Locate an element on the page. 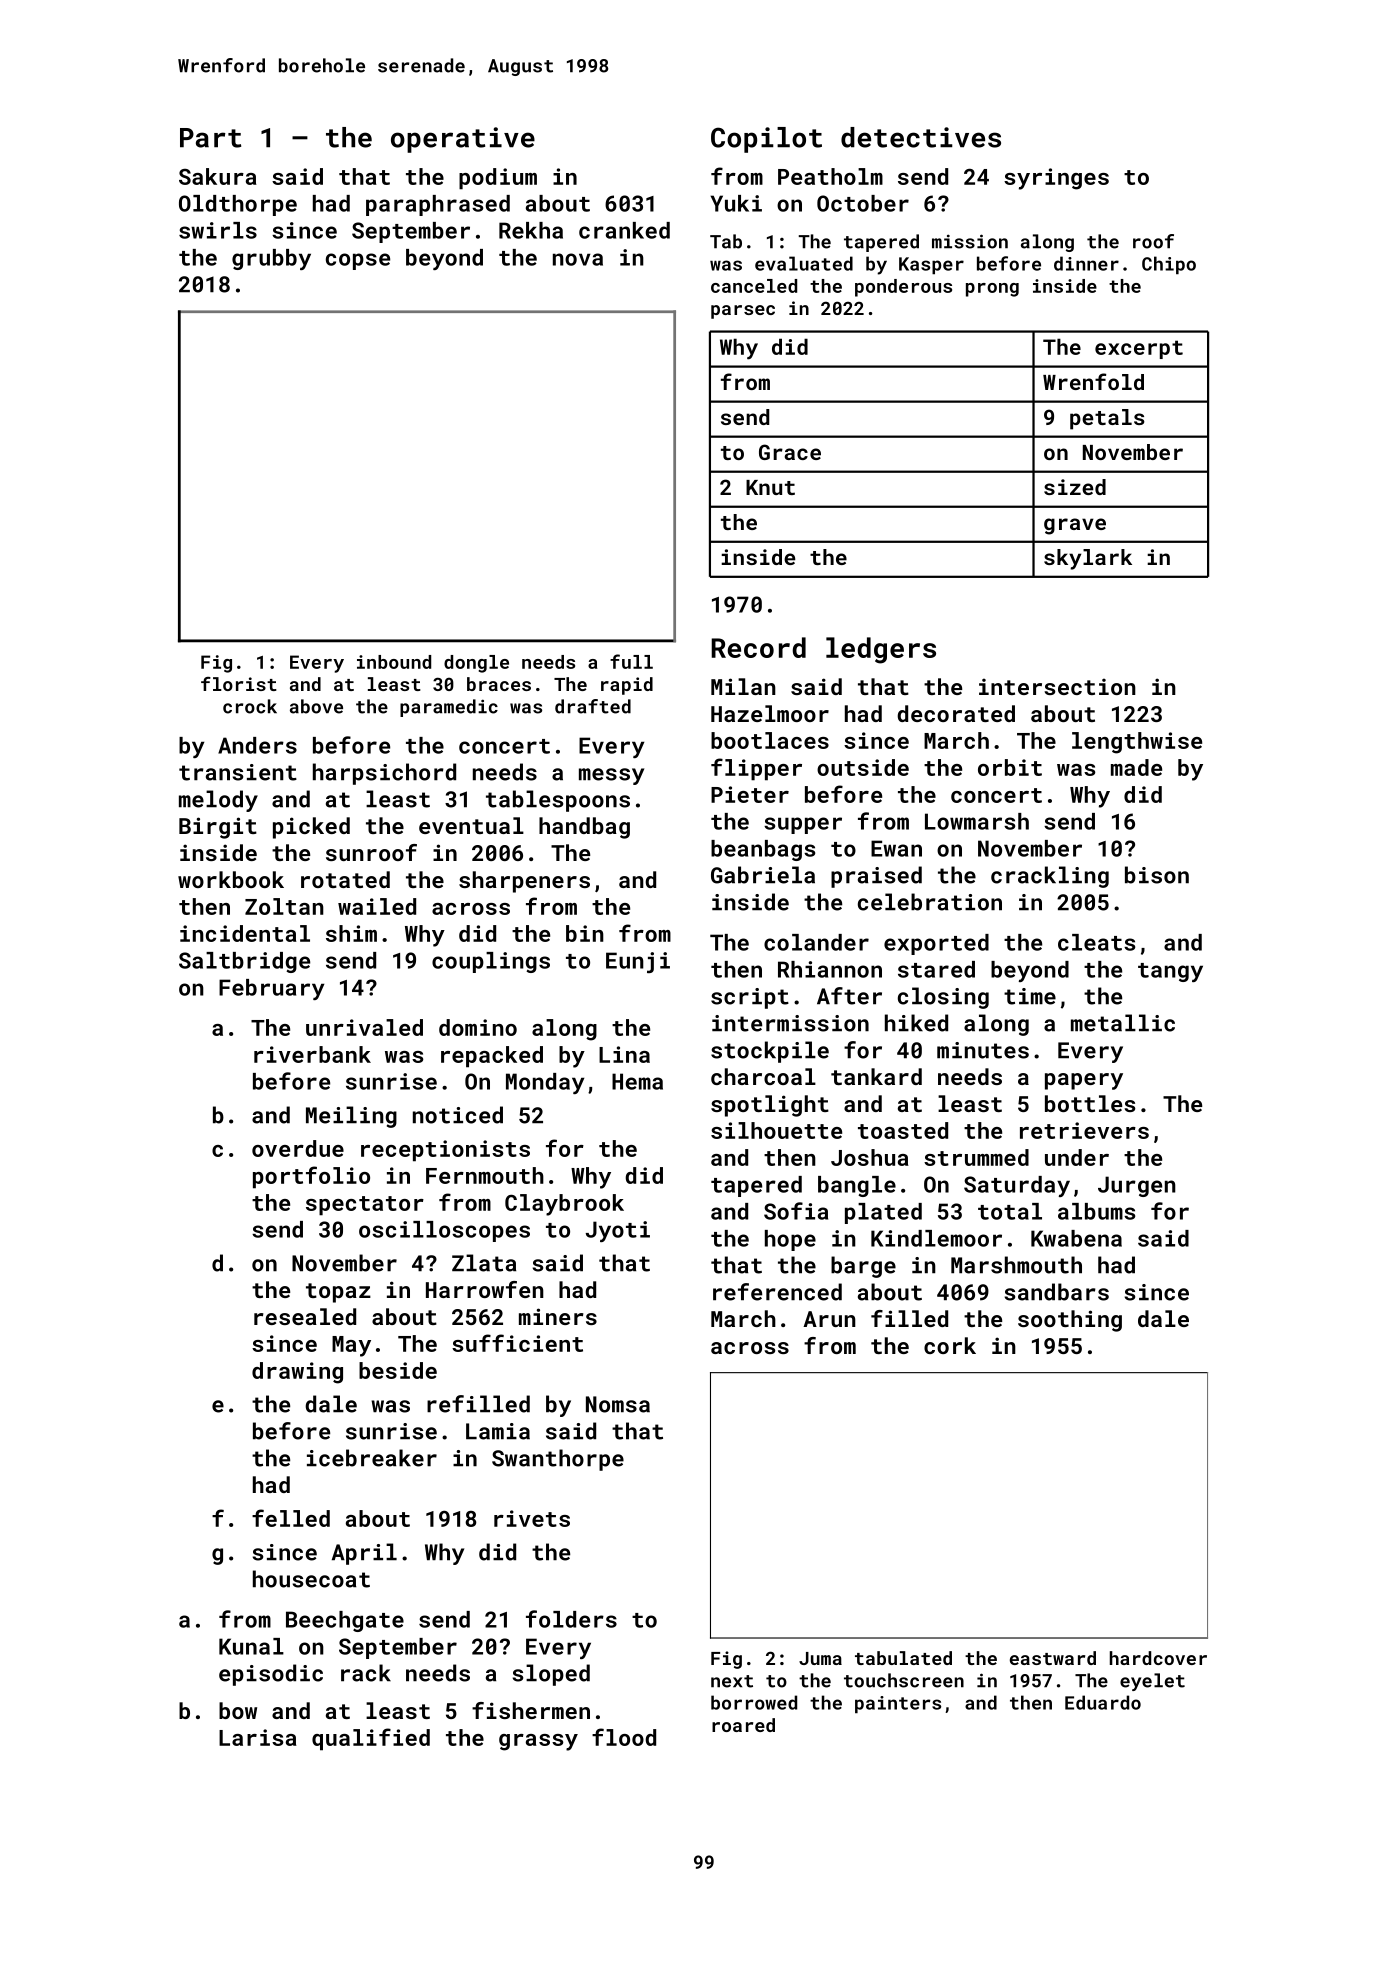 This document has width=1386, height=1969. Hema is located at coordinates (637, 1081).
